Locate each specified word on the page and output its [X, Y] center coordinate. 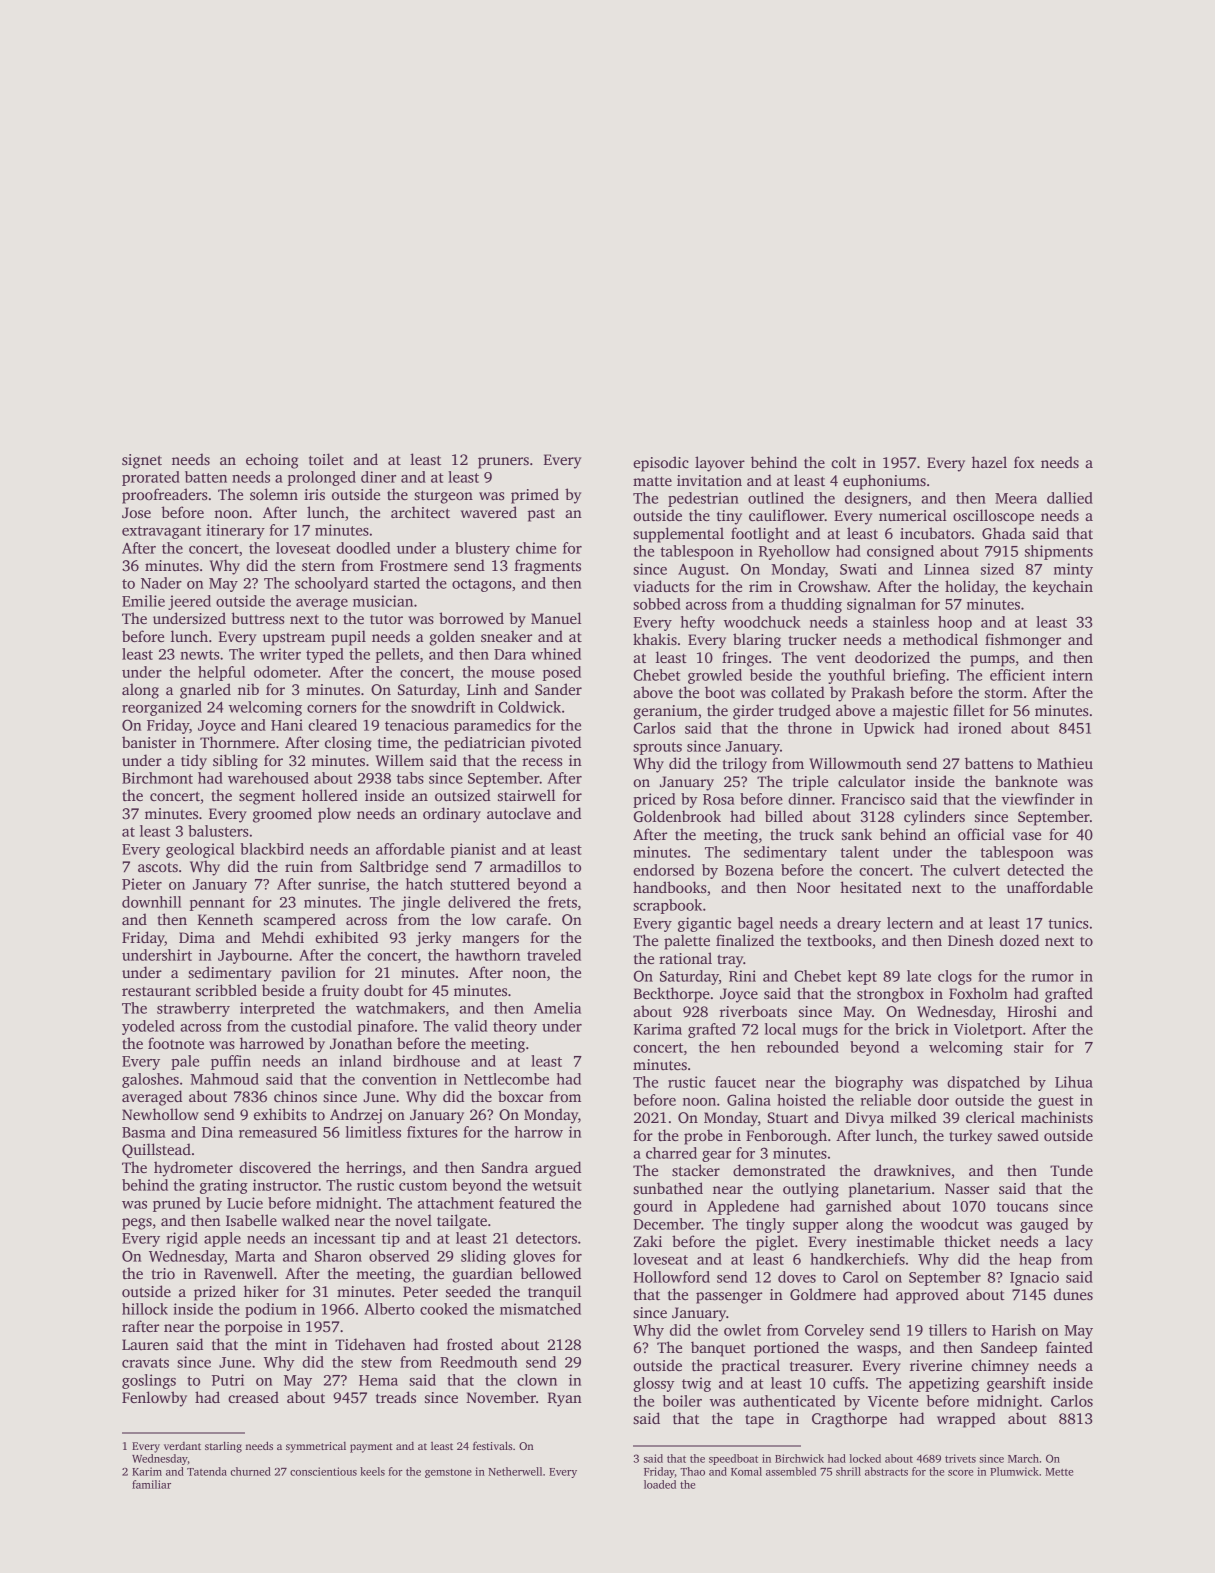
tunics [1068, 923]
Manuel [556, 618]
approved [927, 1296]
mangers [490, 941]
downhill [151, 902]
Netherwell [515, 1471]
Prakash [878, 692]
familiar [151, 1484]
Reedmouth [478, 1362]
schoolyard [331, 584]
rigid [182, 1239]
